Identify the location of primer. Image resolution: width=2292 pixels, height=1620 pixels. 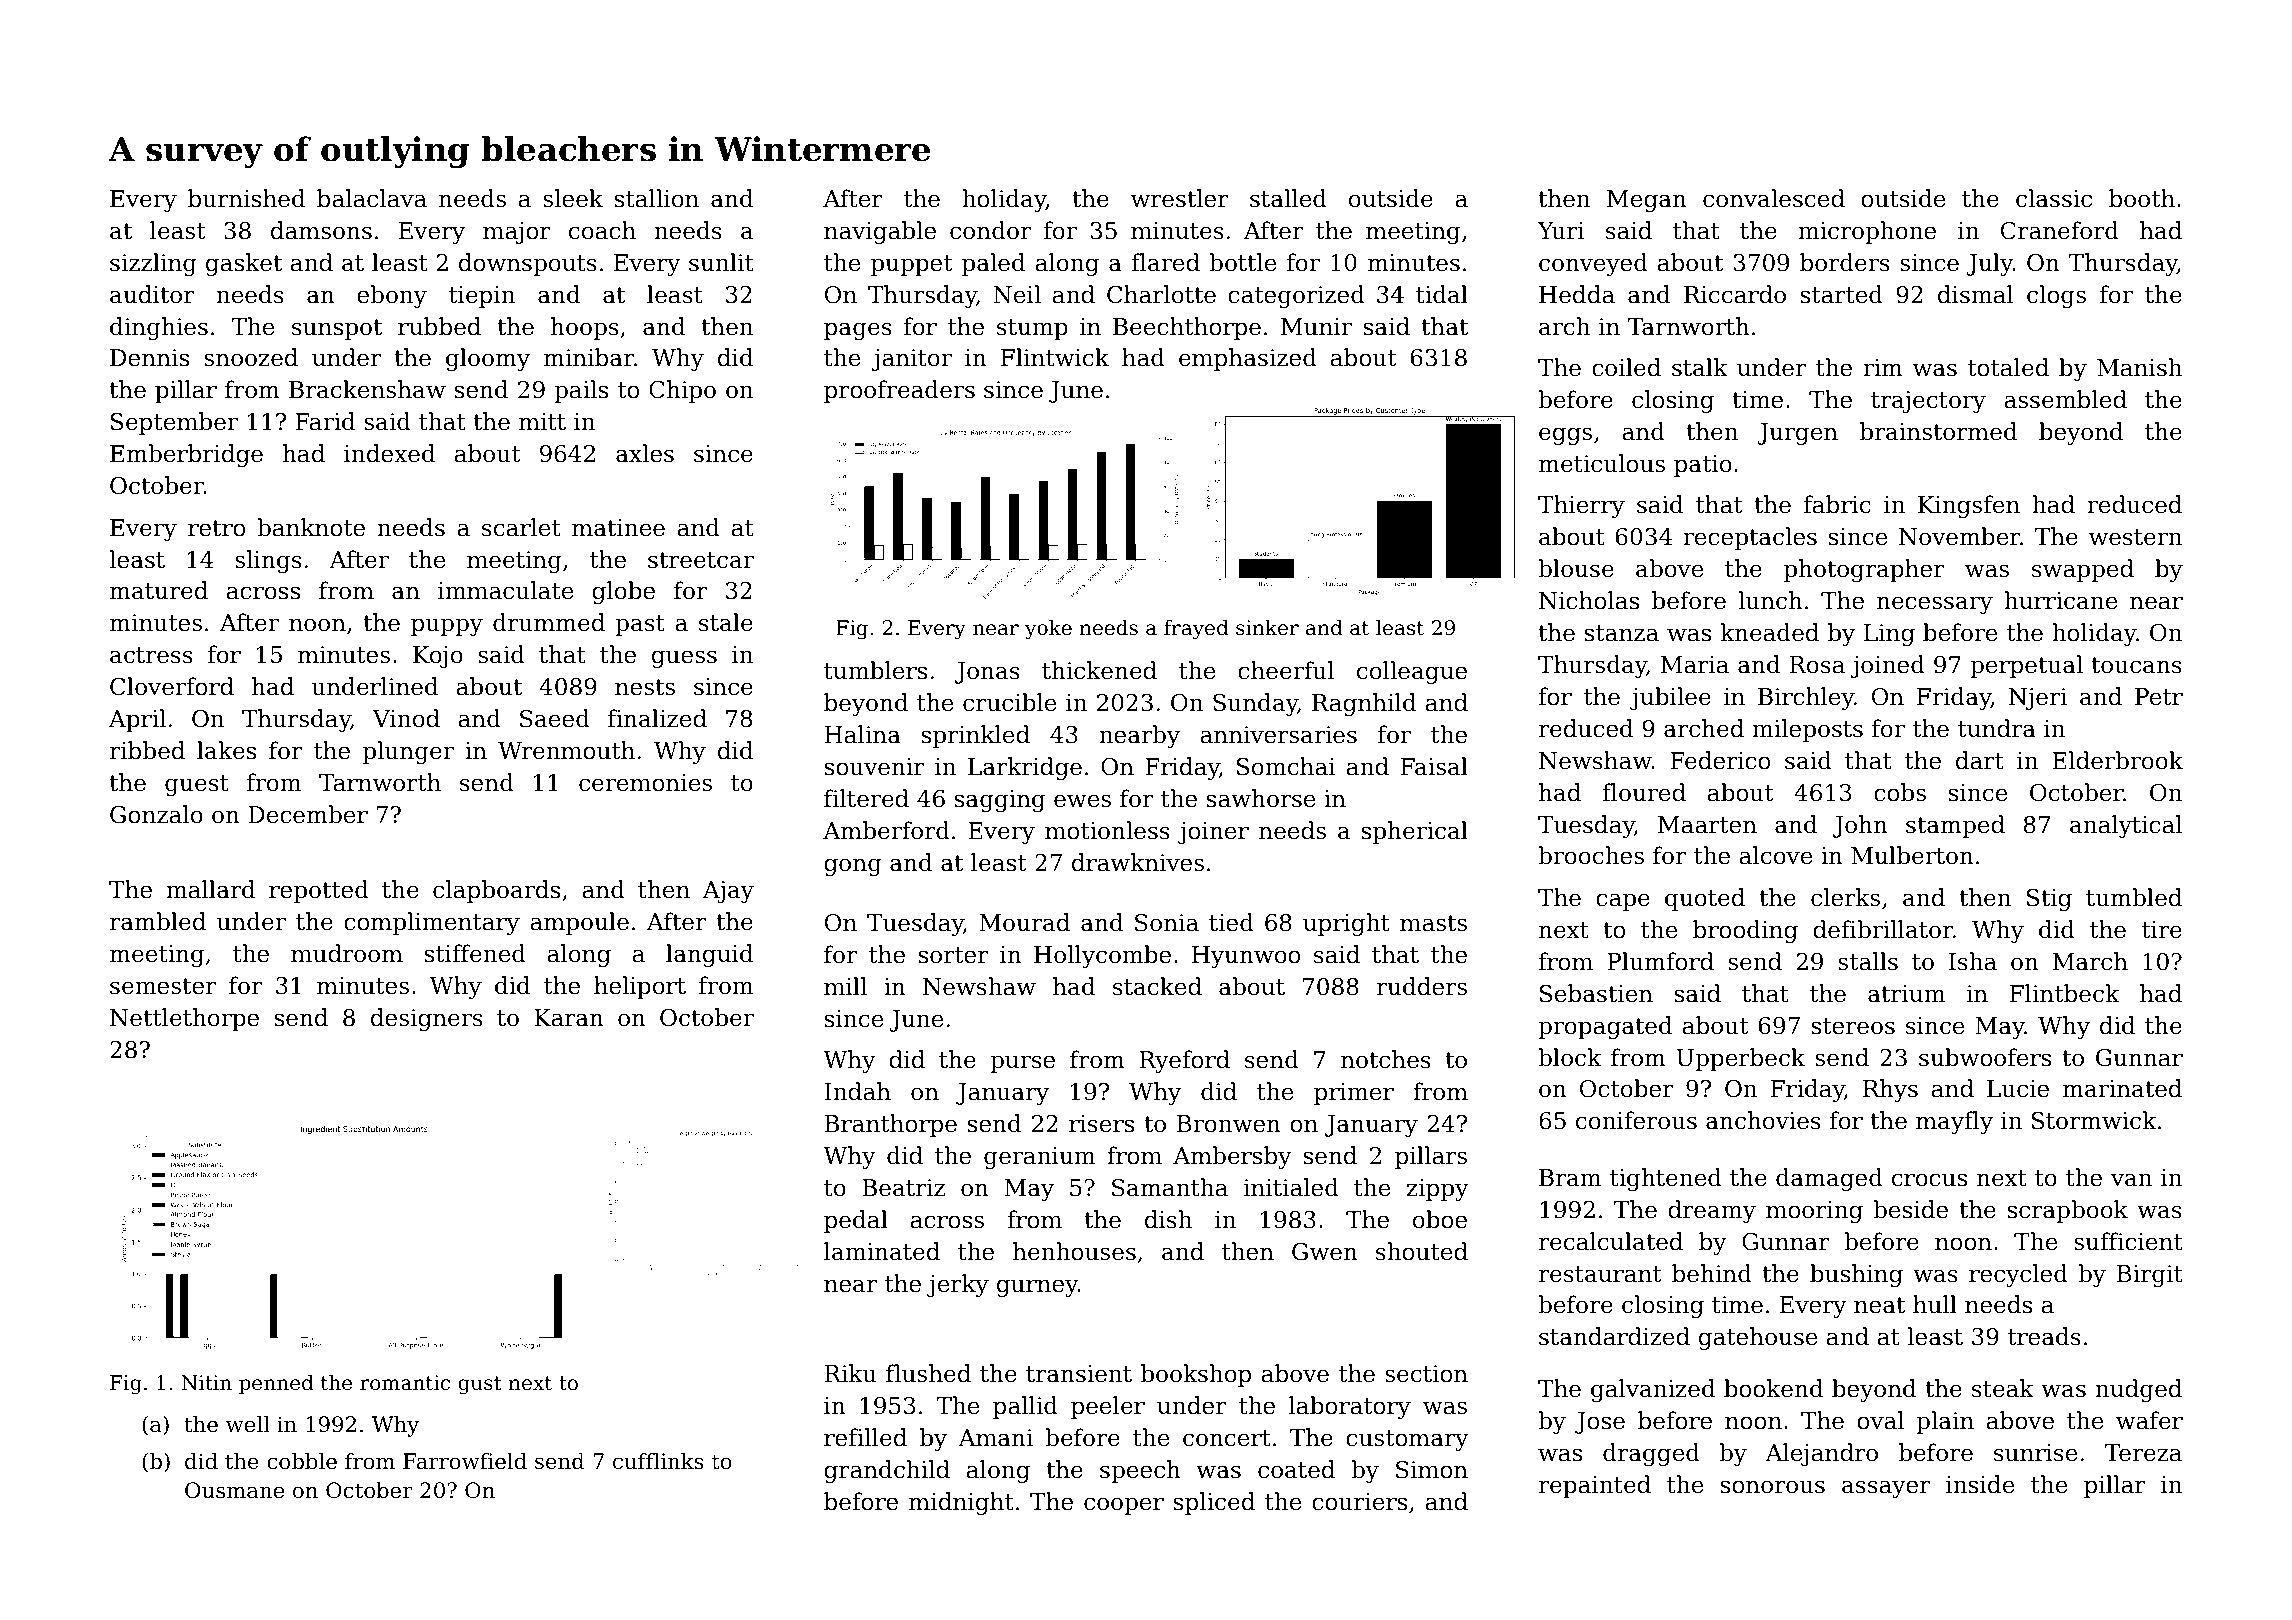
(1354, 1094).
